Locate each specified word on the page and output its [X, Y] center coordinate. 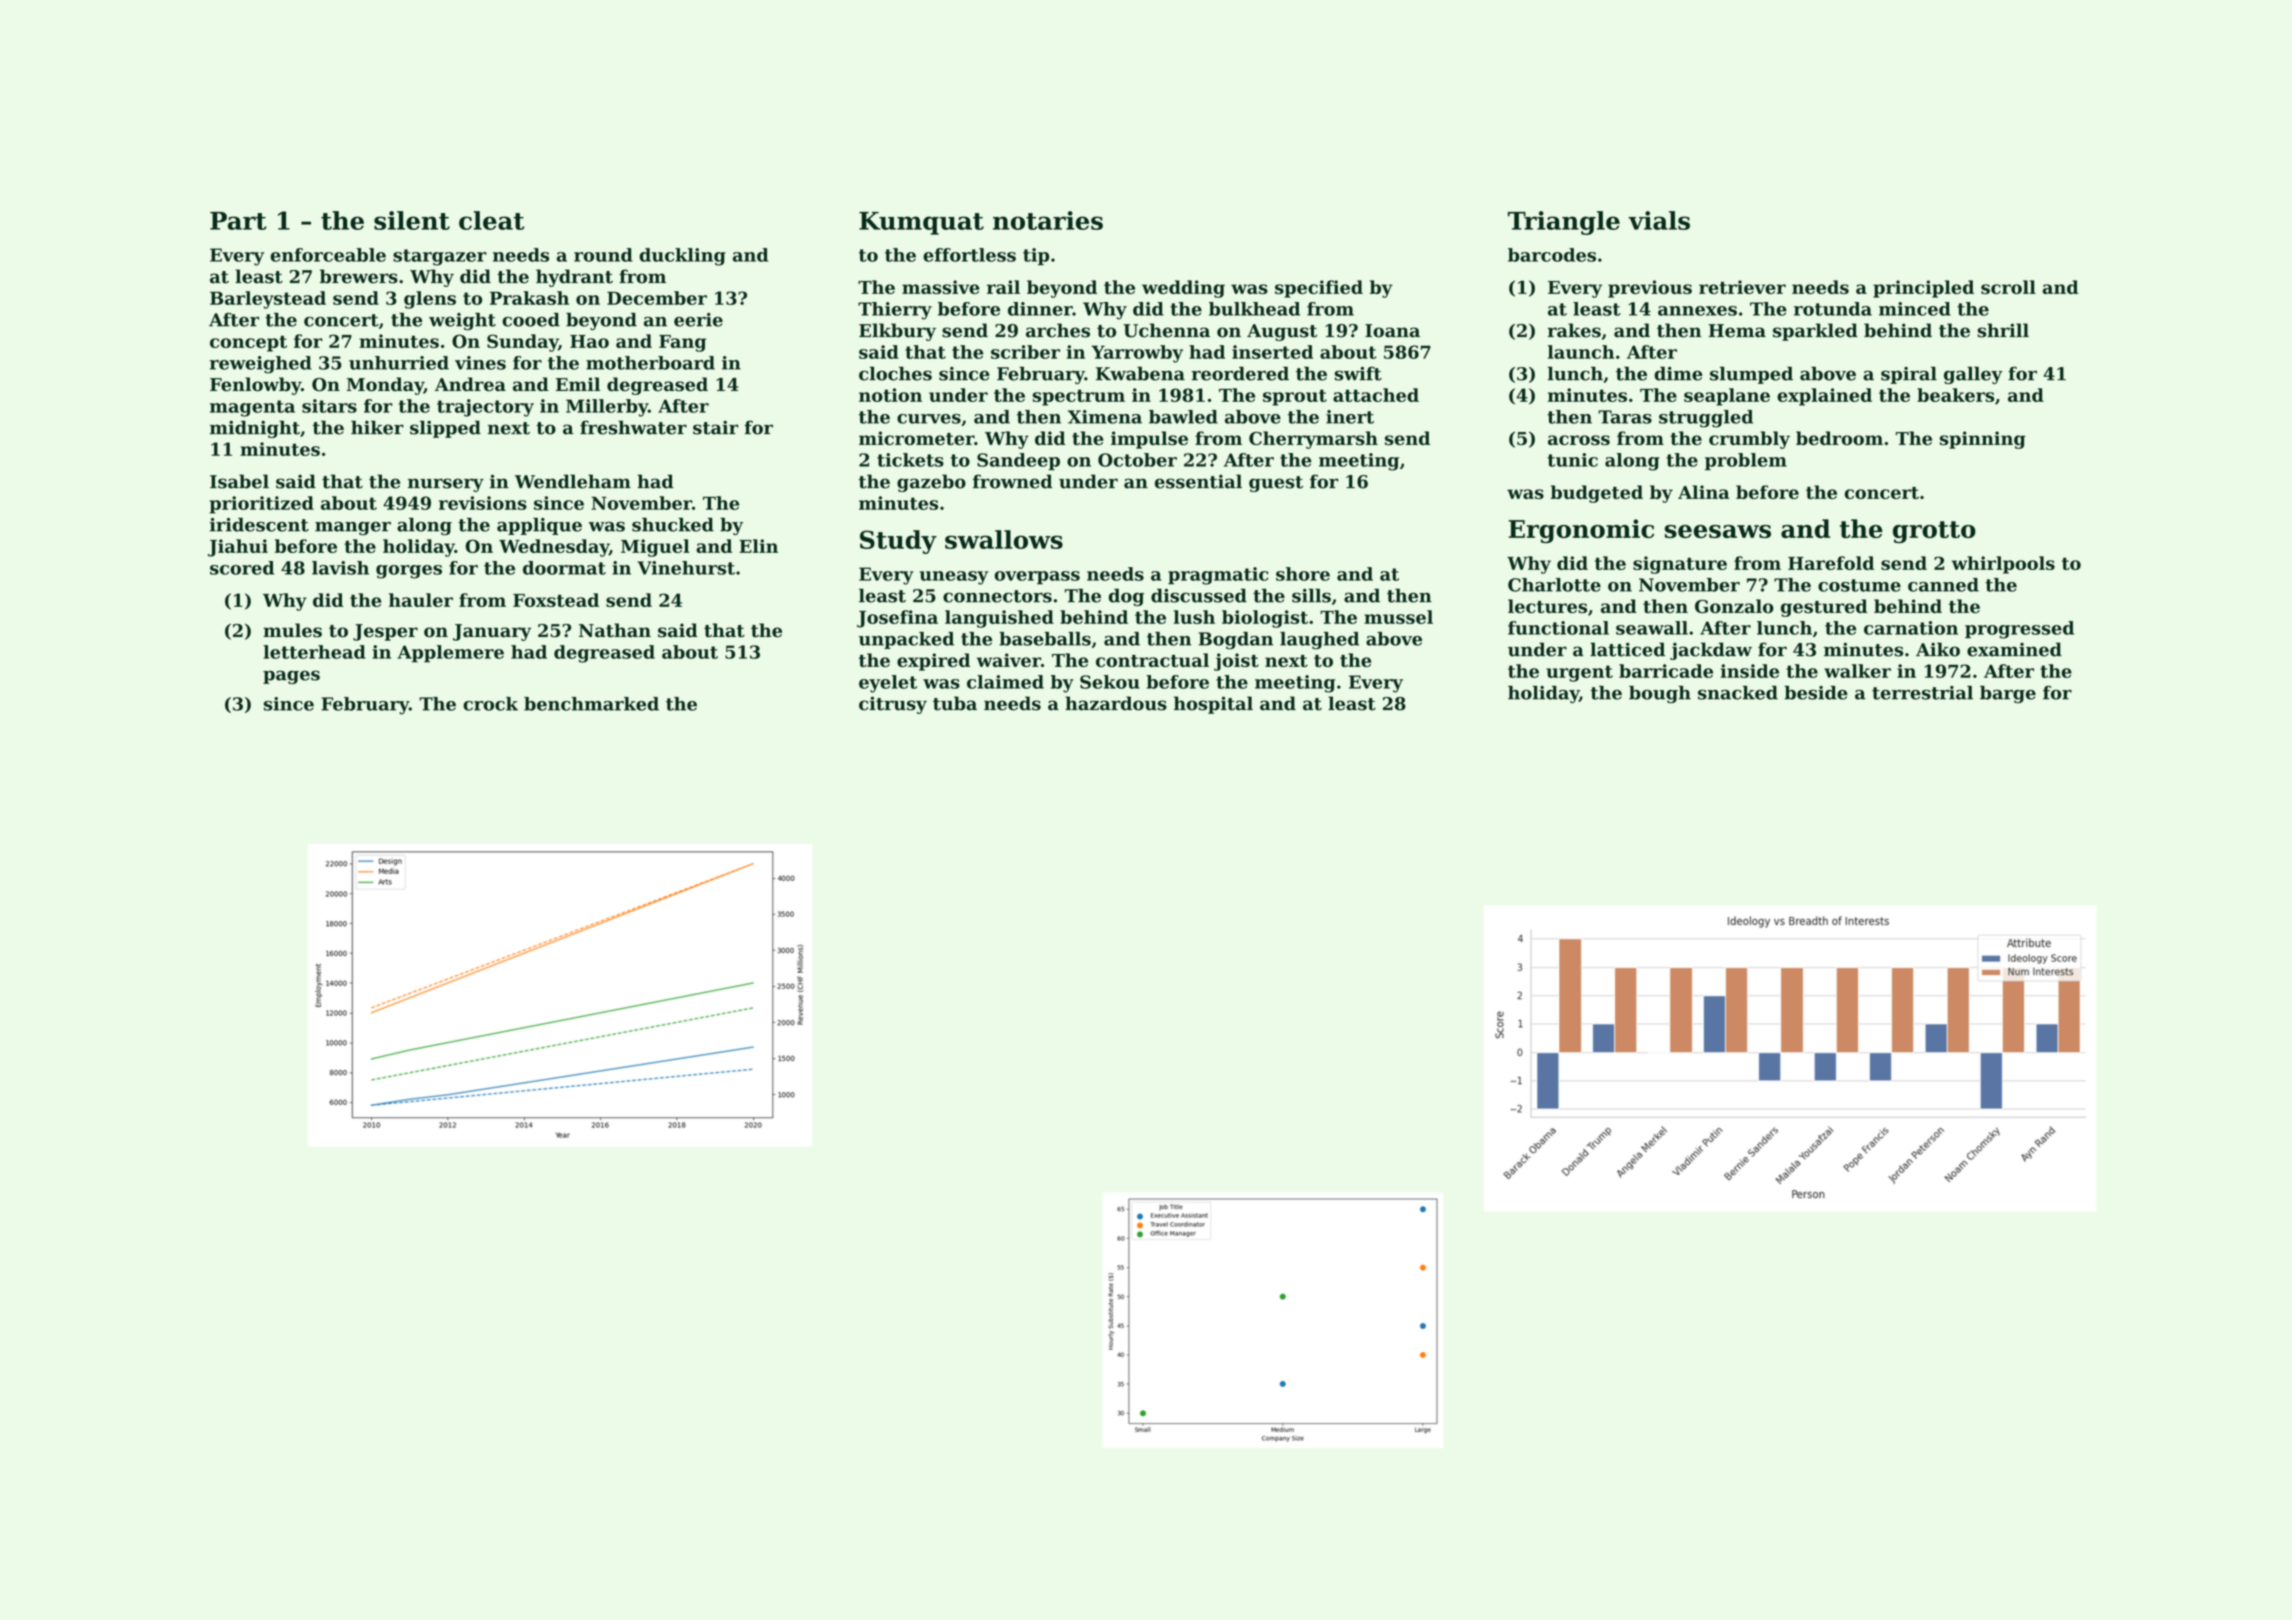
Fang [682, 343]
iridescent [259, 525]
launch [1581, 352]
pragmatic [1218, 576]
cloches [895, 373]
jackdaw [1711, 651]
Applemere [450, 654]
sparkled [1815, 332]
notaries [1048, 220]
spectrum [1079, 397]
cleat [491, 220]
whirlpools [2003, 565]
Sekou [1110, 682]
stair [715, 427]
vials [1659, 220]
